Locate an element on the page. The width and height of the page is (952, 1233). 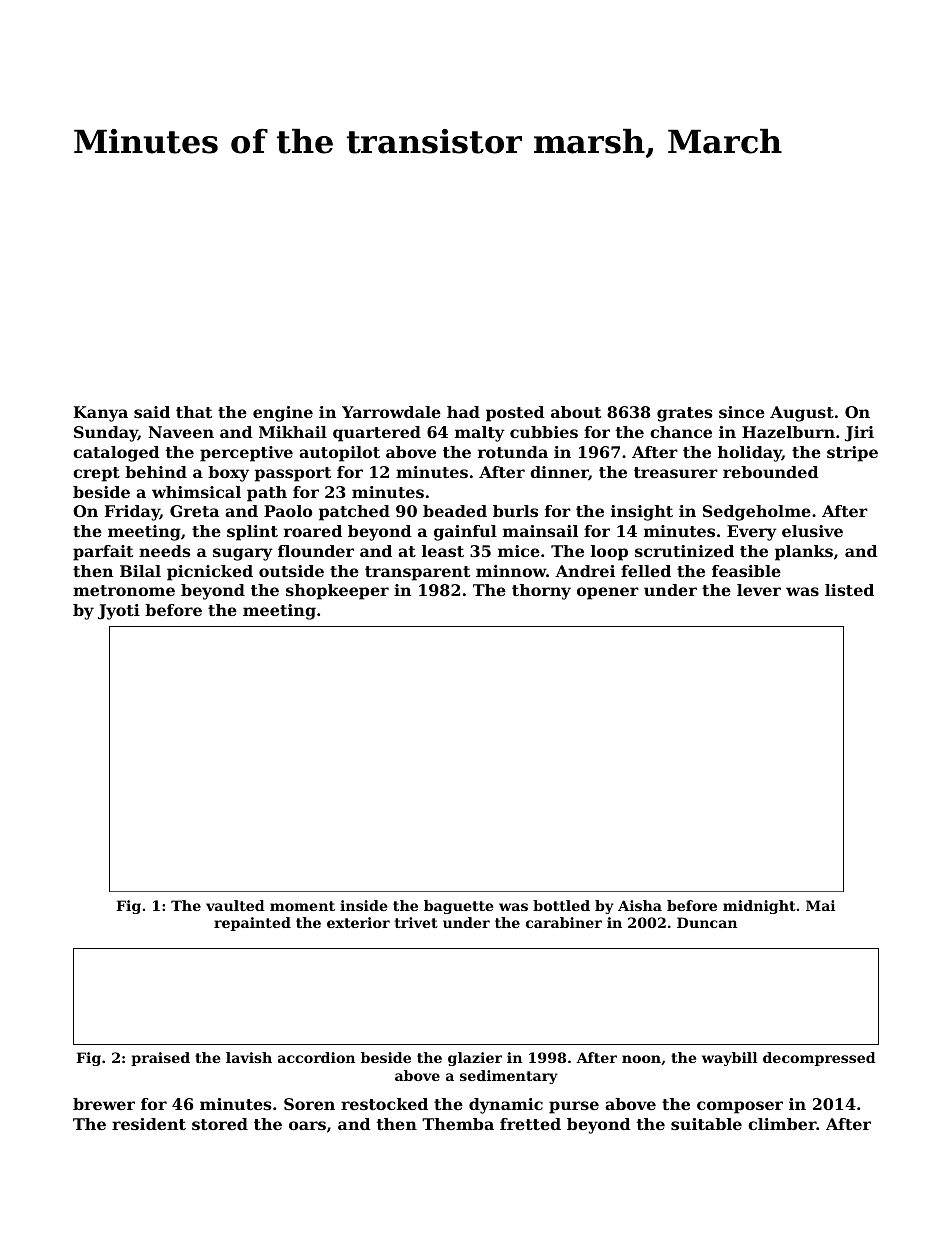
quartered is located at coordinates (377, 434).
